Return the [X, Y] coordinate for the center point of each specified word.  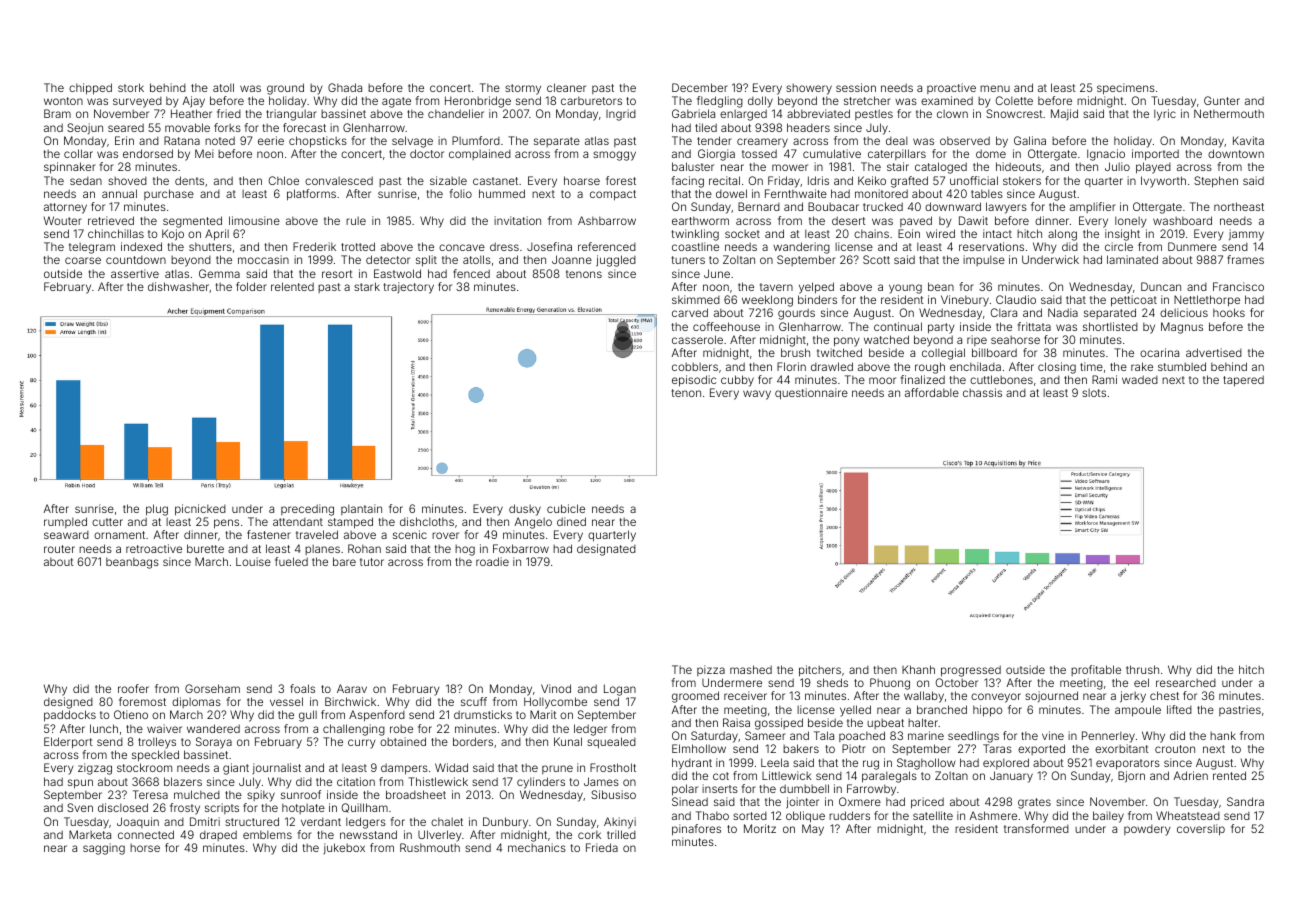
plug [157, 510]
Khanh [918, 669]
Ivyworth [1163, 182]
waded [1140, 379]
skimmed [696, 299]
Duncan [1161, 286]
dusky [525, 510]
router [59, 549]
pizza [711, 670]
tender [714, 140]
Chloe [284, 180]
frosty [185, 809]
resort [337, 274]
